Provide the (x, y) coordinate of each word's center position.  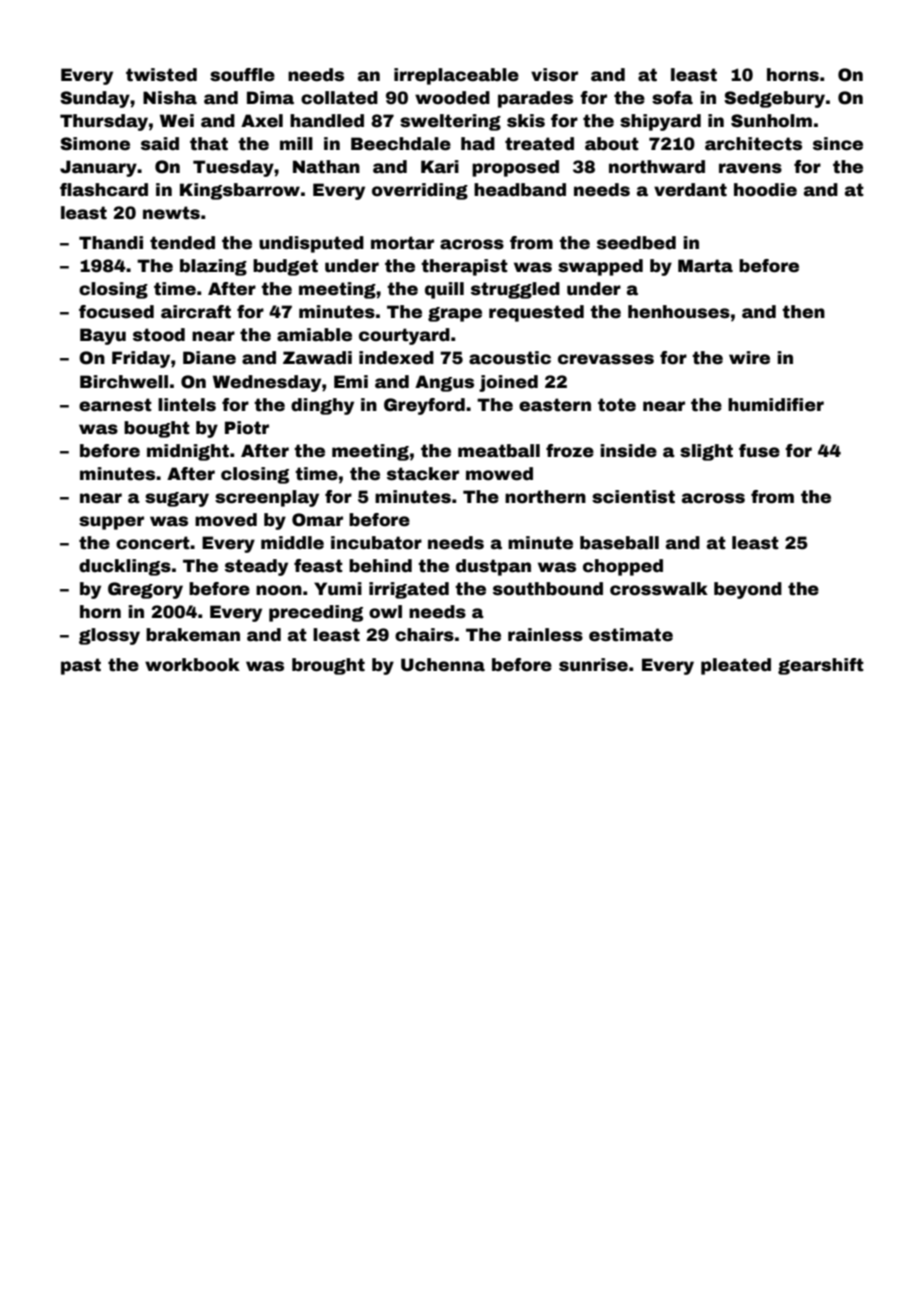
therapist (464, 267)
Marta (705, 266)
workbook (192, 665)
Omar (317, 520)
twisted (161, 75)
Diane (209, 358)
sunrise (593, 665)
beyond (748, 590)
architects (753, 144)
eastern (555, 405)
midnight (188, 452)
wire (749, 358)
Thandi (111, 243)
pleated (736, 666)
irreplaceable (456, 76)
